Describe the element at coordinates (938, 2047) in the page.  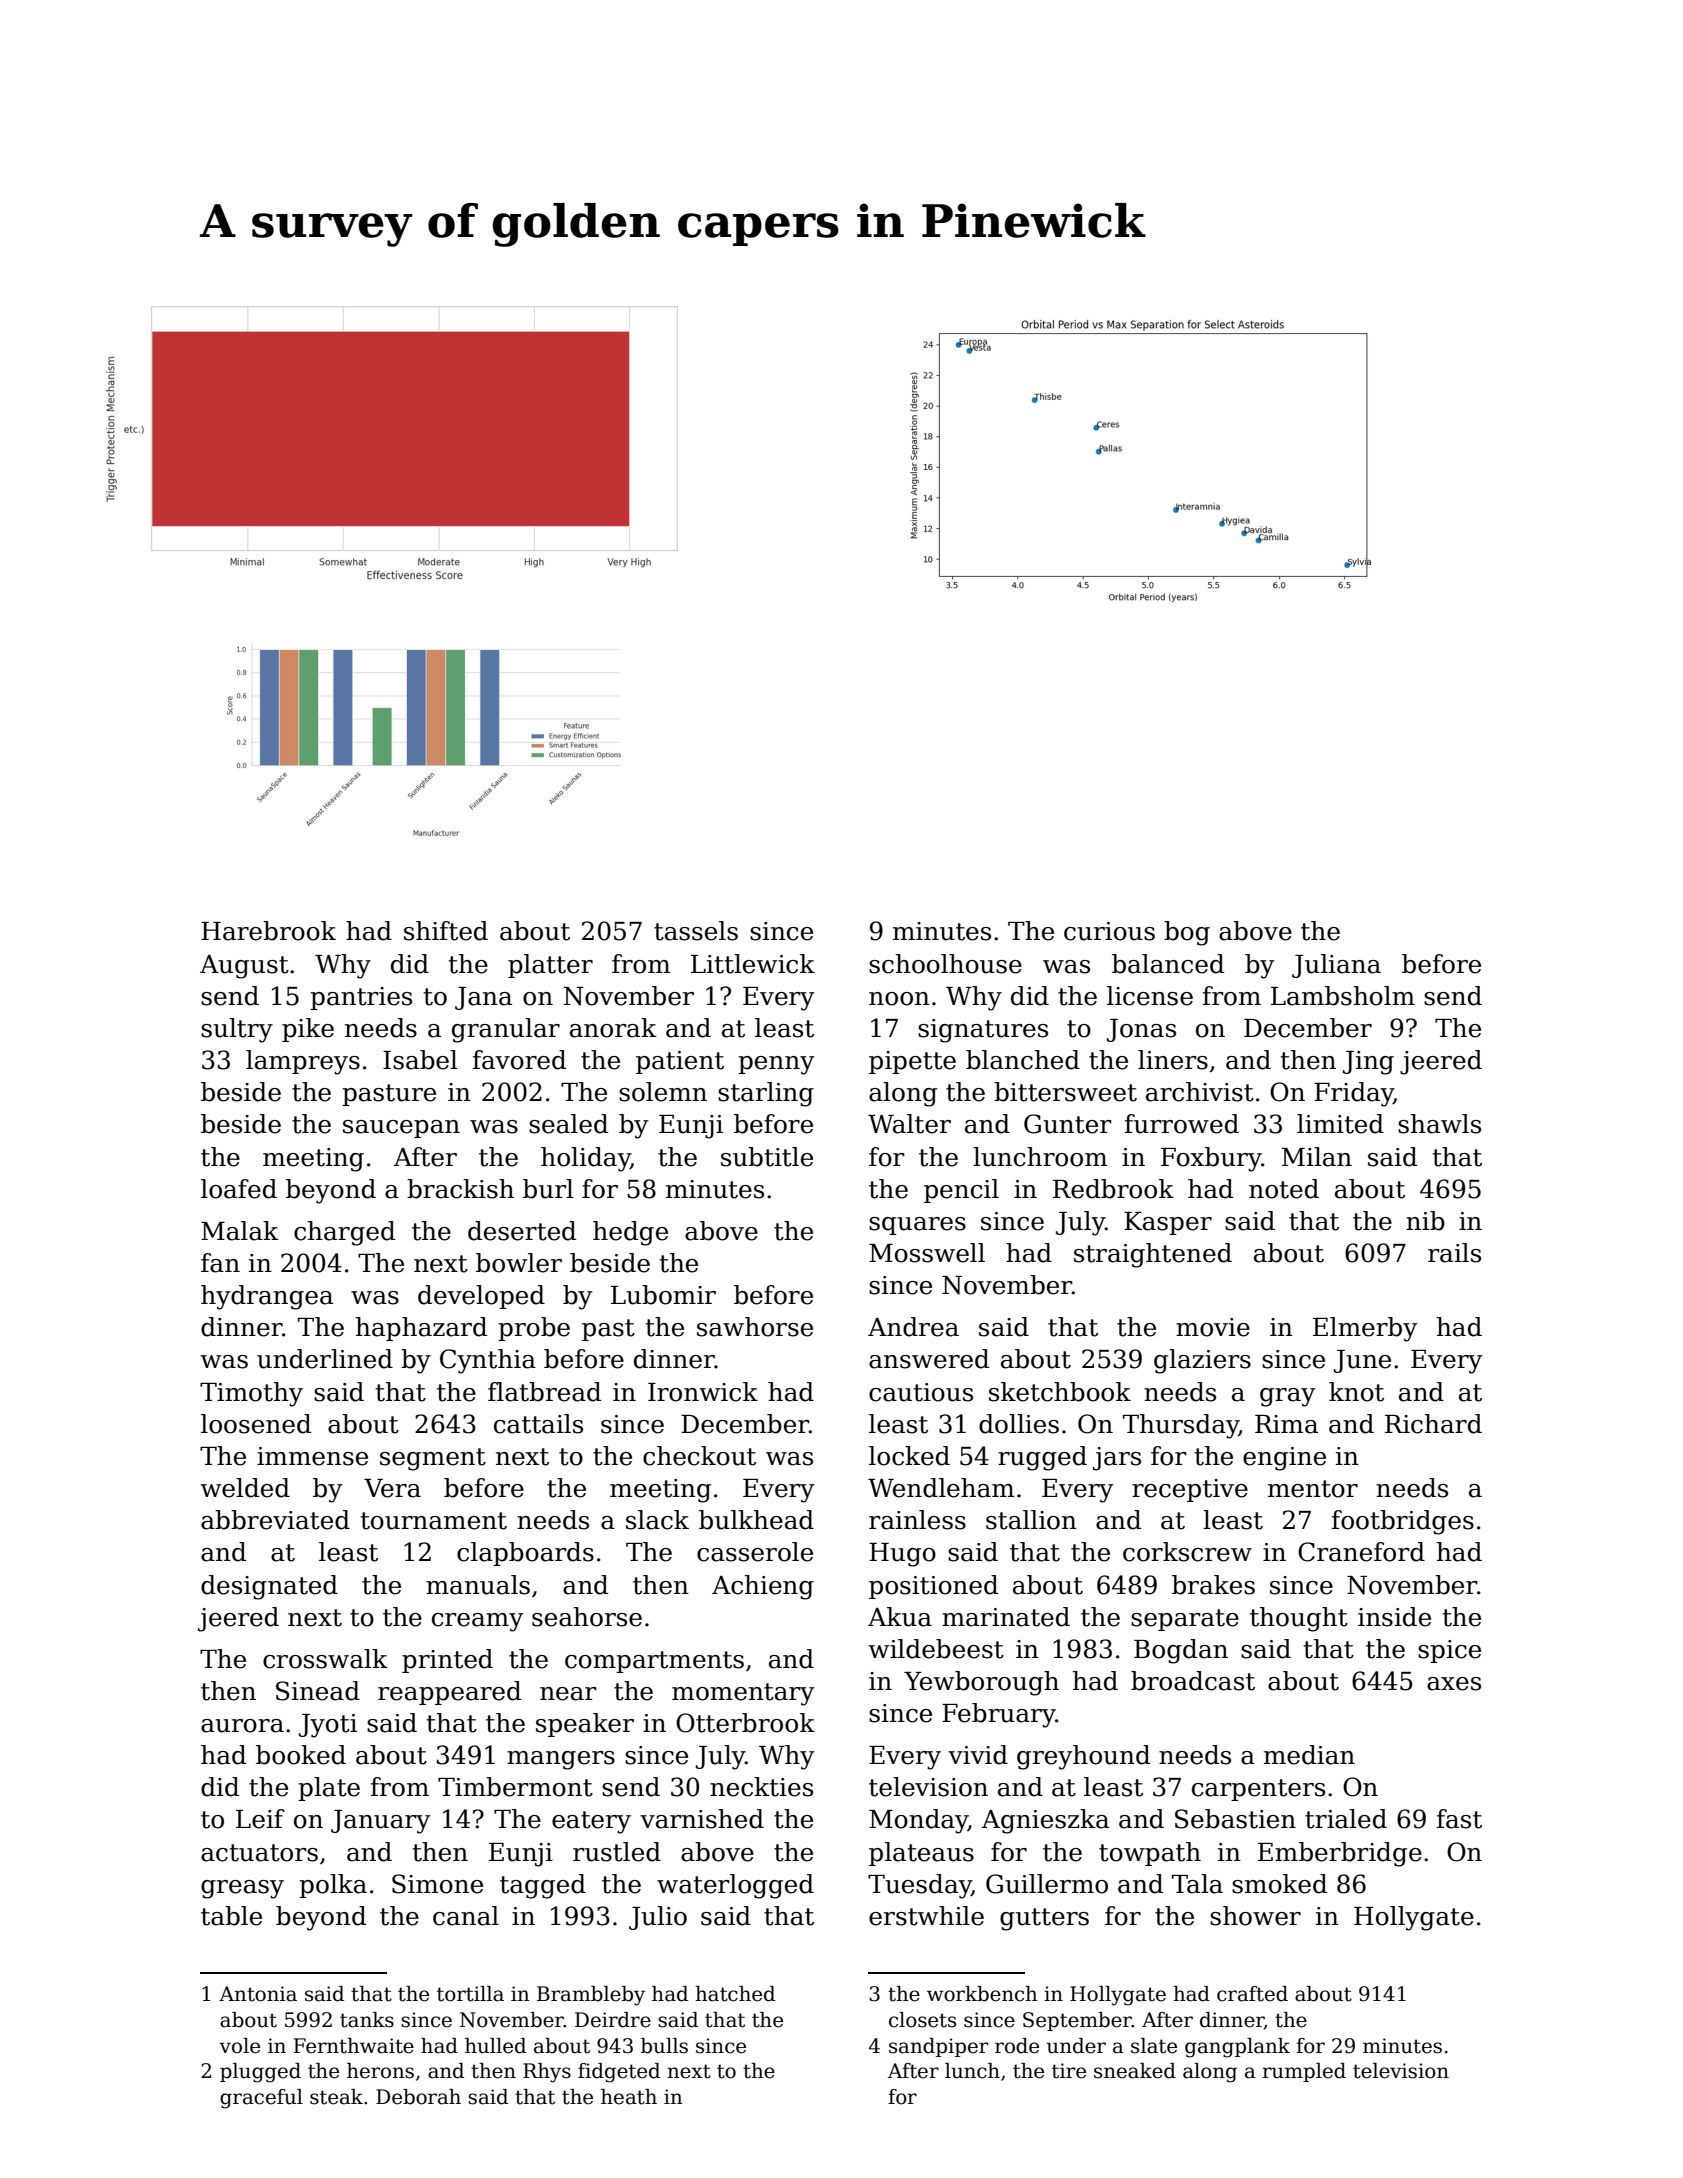
I see `sandpiper` at that location.
